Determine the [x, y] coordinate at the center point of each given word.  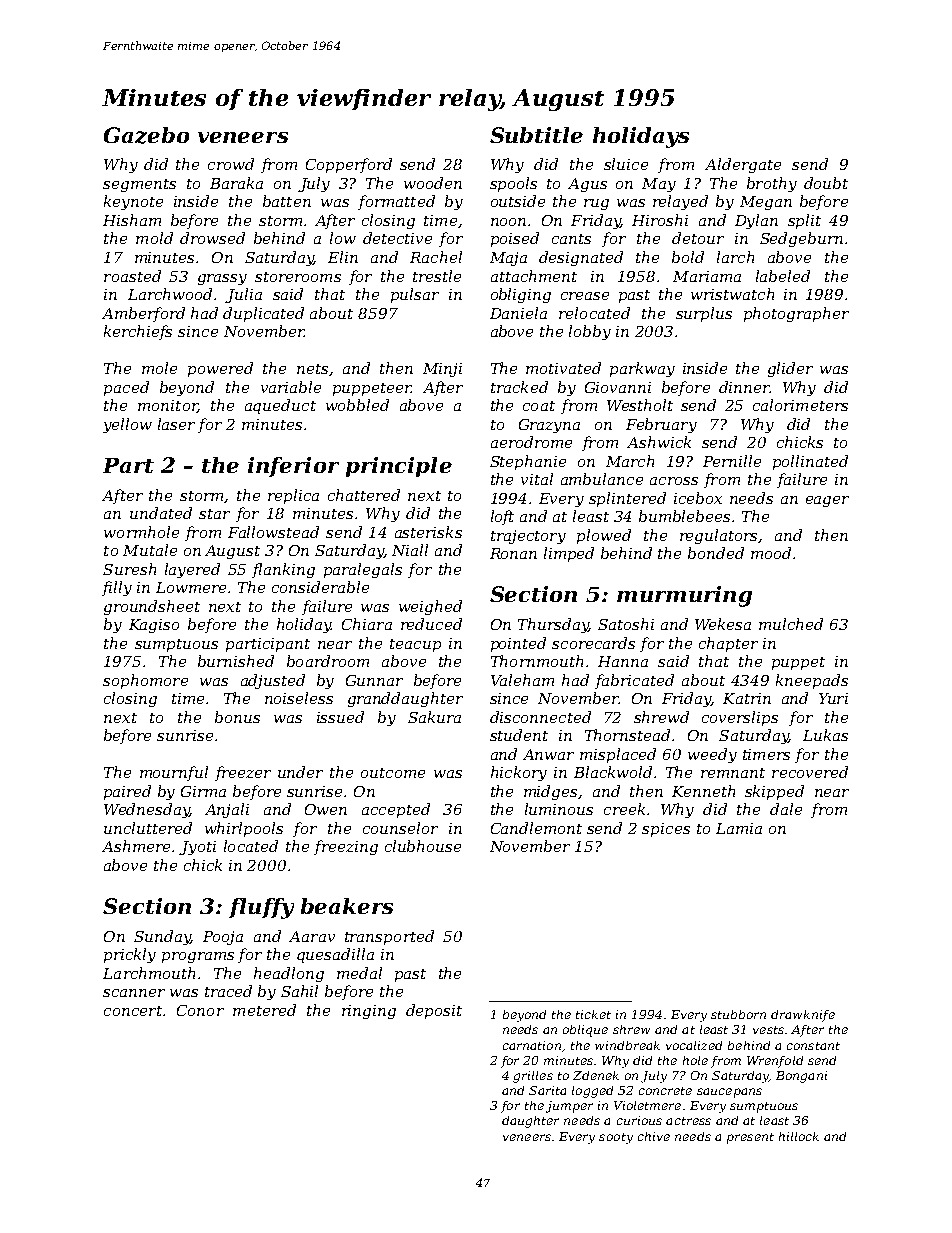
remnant [733, 773]
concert [133, 1011]
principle [399, 467]
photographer [796, 314]
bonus [237, 717]
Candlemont [536, 828]
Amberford [143, 314]
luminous [559, 809]
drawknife [803, 1016]
